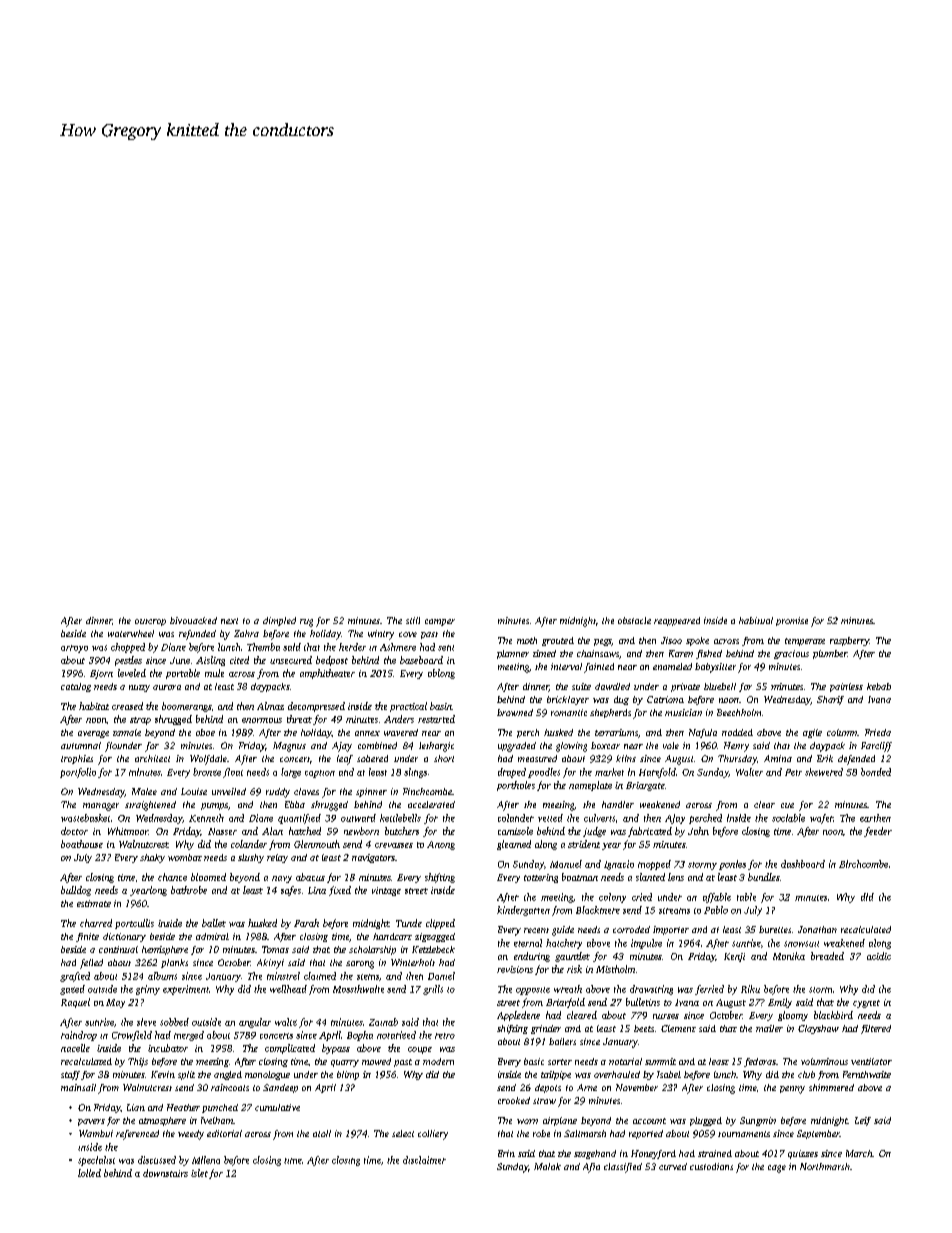 Image resolution: width=952 pixels, height=1233 pixels. Describe the element at coordinates (440, 622) in the screenshot. I see `camper` at that location.
